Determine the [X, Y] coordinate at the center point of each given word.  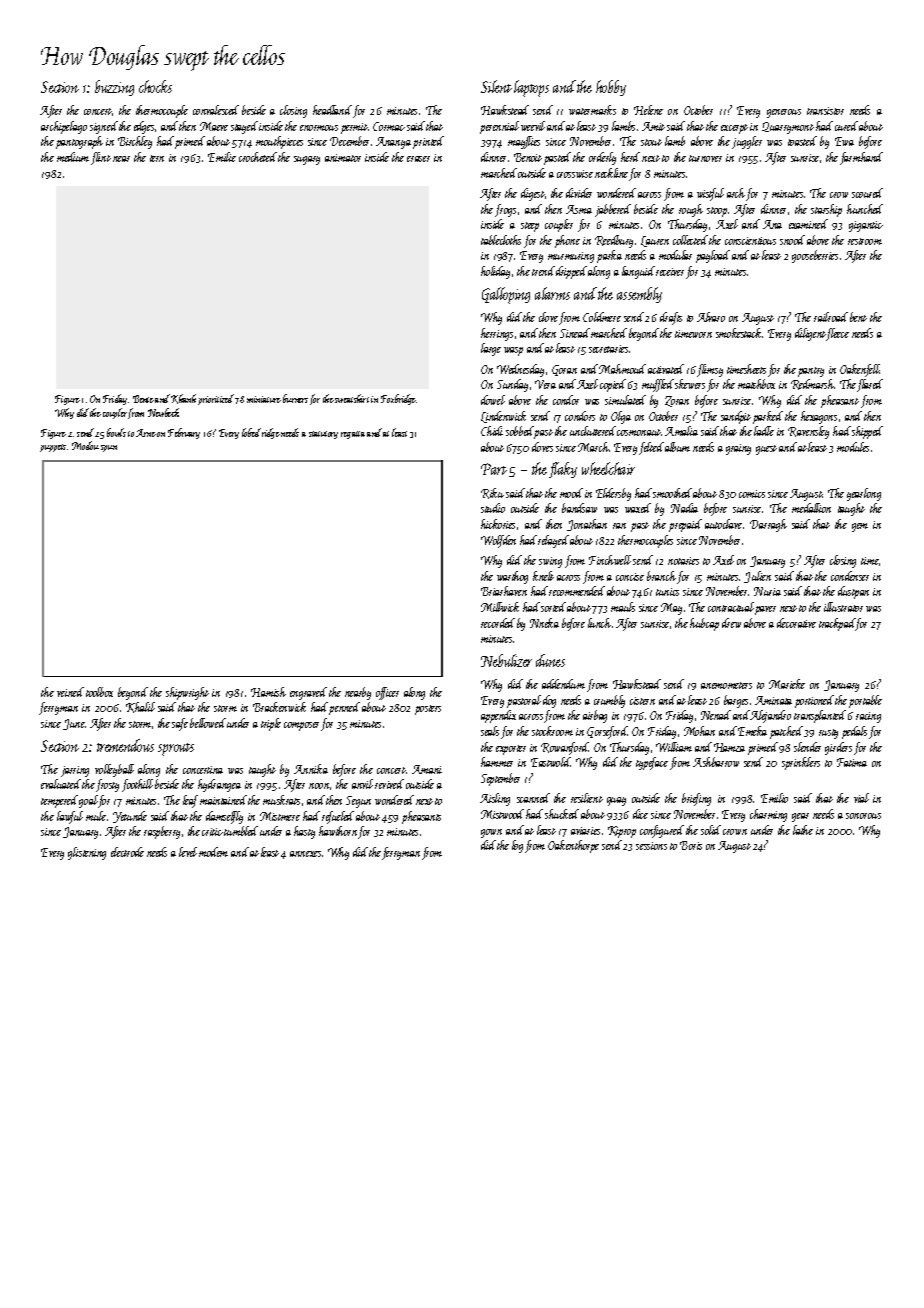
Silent [496, 86]
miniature [264, 399]
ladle [764, 431]
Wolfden [498, 541]
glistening [87, 853]
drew [731, 623]
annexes [305, 854]
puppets [53, 448]
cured [846, 126]
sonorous [863, 816]
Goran [564, 370]
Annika [311, 769]
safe [180, 724]
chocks [155, 86]
